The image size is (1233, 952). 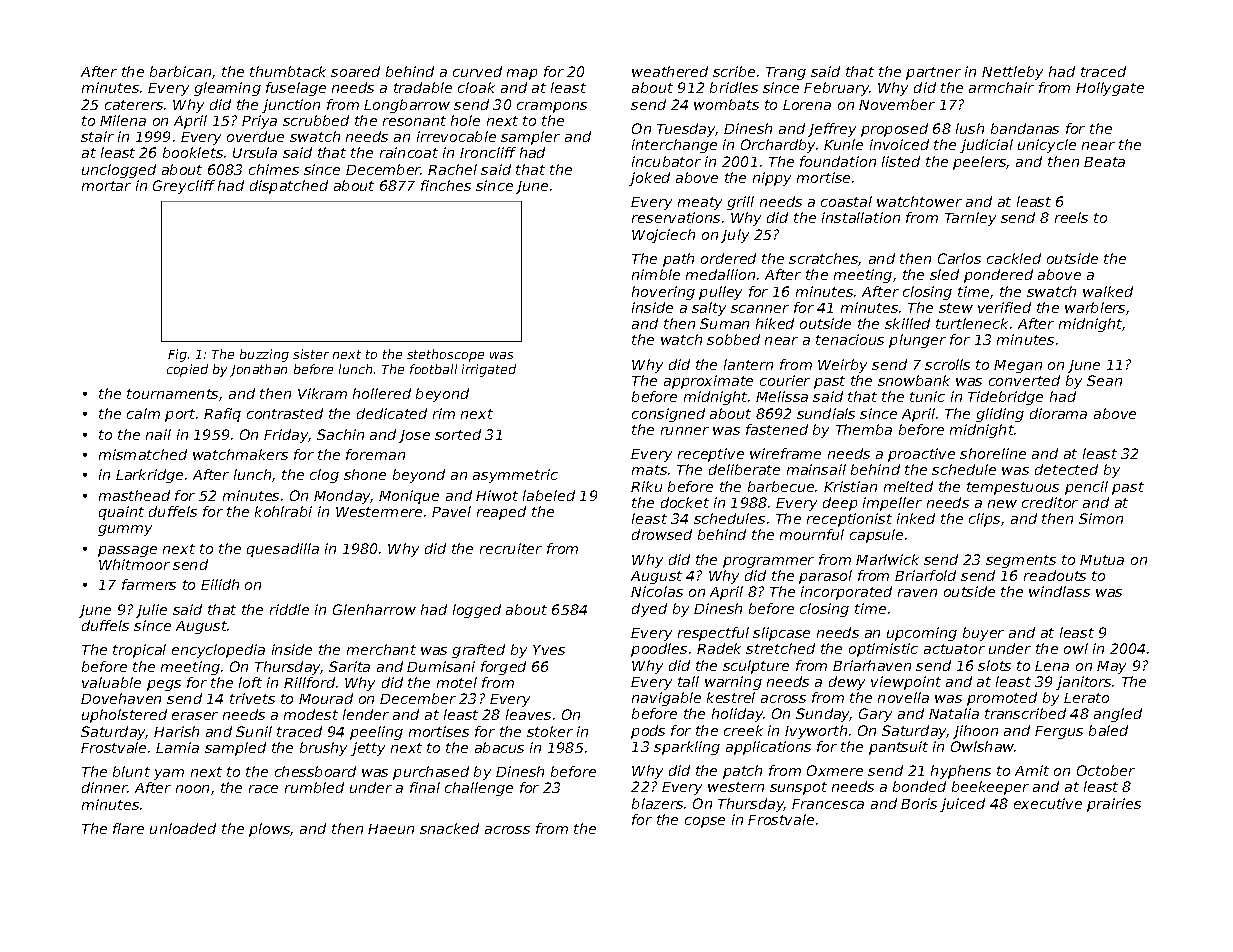 What do you see at coordinates (919, 803) in the page?
I see `Boris` at bounding box center [919, 803].
